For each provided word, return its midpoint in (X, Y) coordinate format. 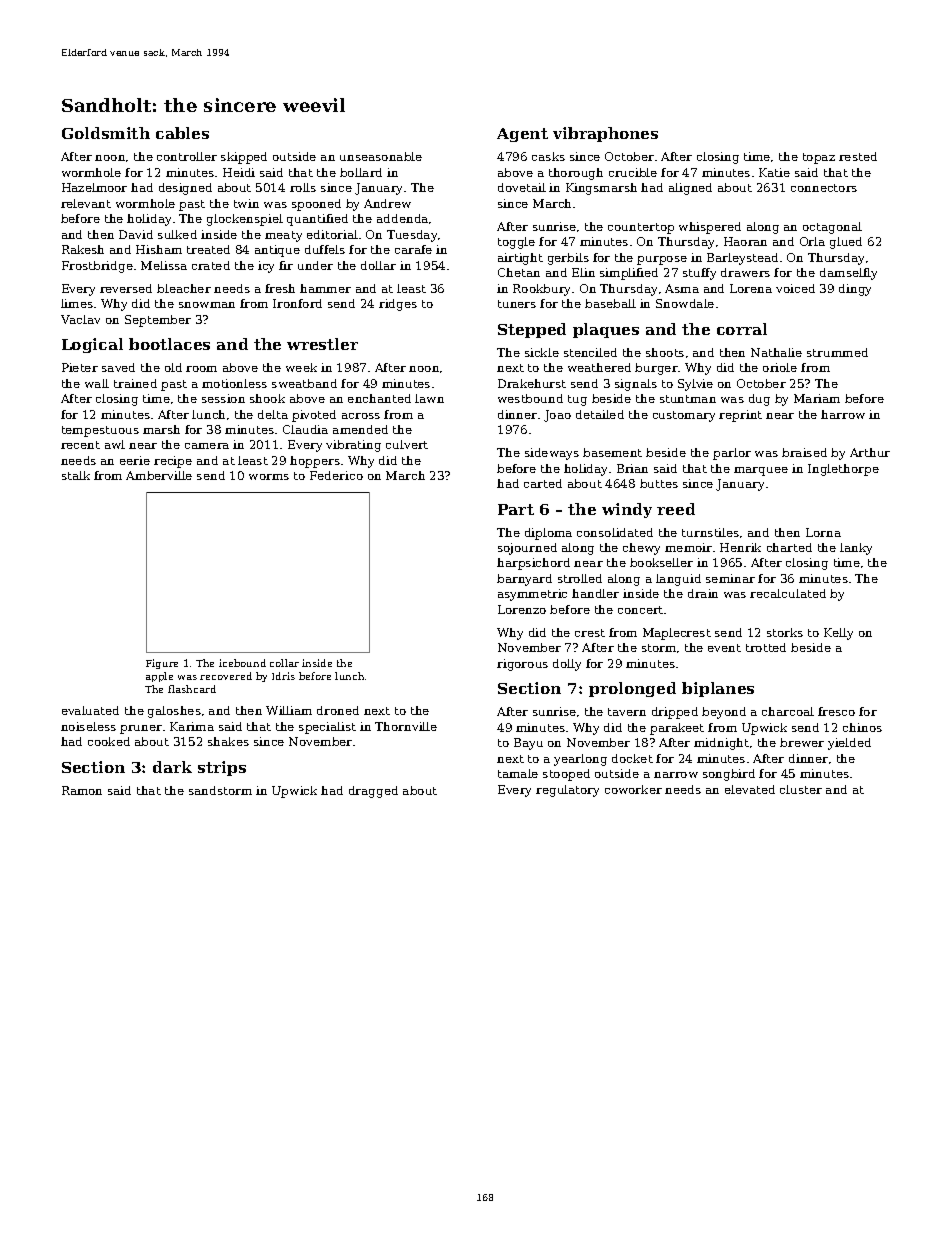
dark (172, 767)
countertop (641, 228)
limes (77, 303)
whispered (710, 228)
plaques (606, 330)
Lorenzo (522, 609)
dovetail (522, 187)
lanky (856, 549)
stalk (76, 475)
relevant (86, 203)
